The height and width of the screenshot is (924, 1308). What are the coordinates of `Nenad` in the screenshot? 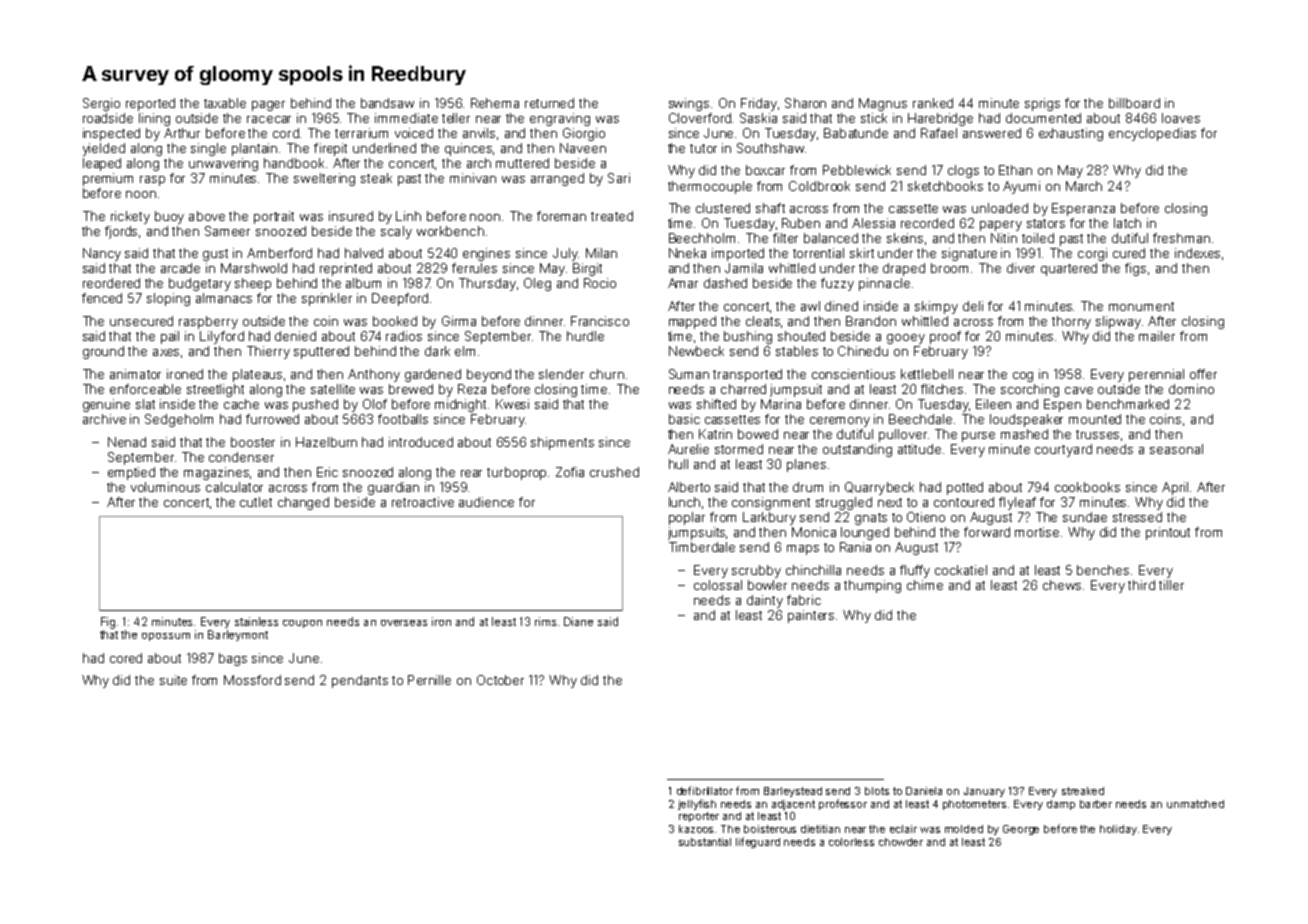 It's located at (127, 442).
